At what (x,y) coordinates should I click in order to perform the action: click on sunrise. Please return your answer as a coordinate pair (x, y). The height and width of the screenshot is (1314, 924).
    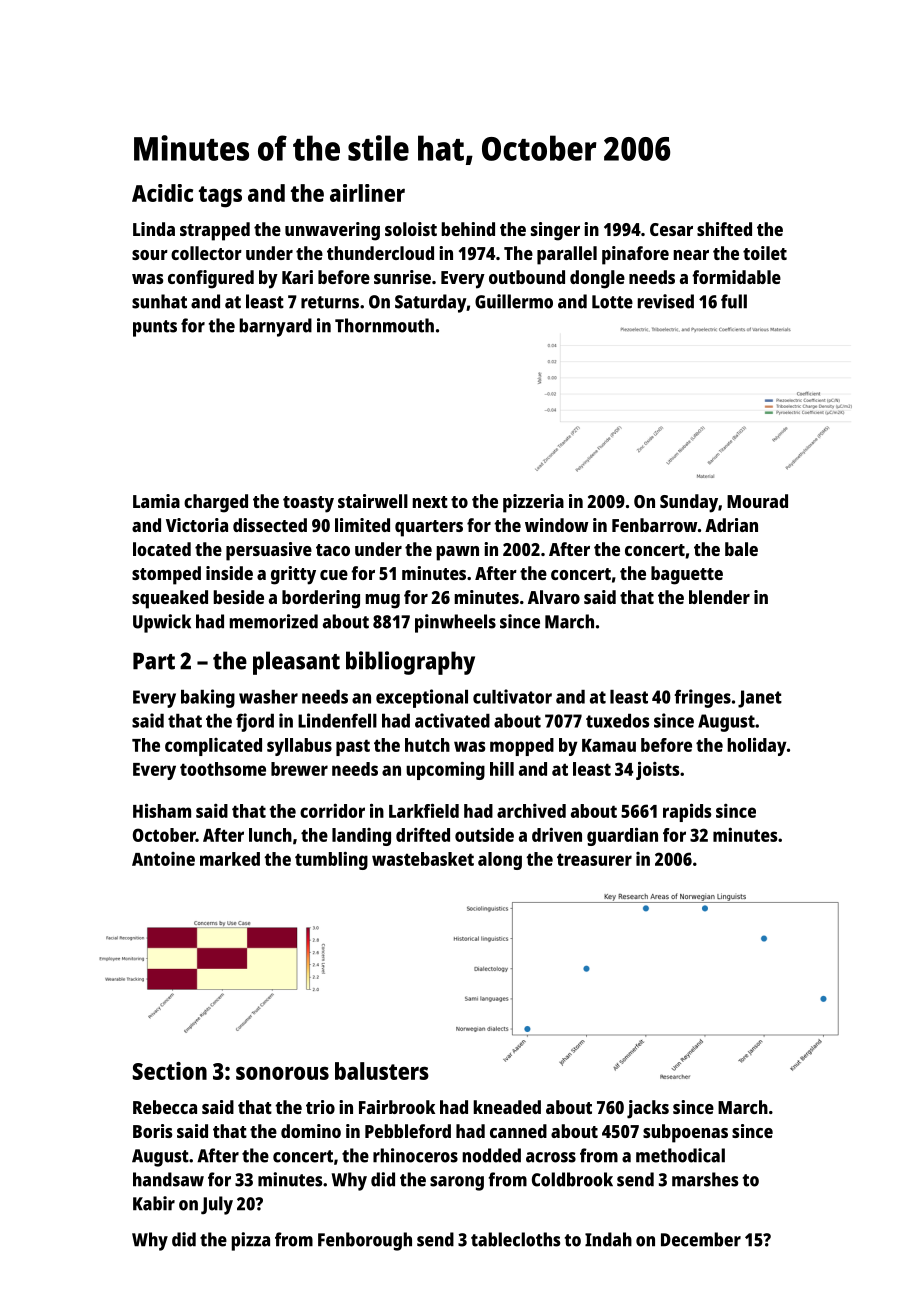
    Looking at the image, I should click on (402, 277).
